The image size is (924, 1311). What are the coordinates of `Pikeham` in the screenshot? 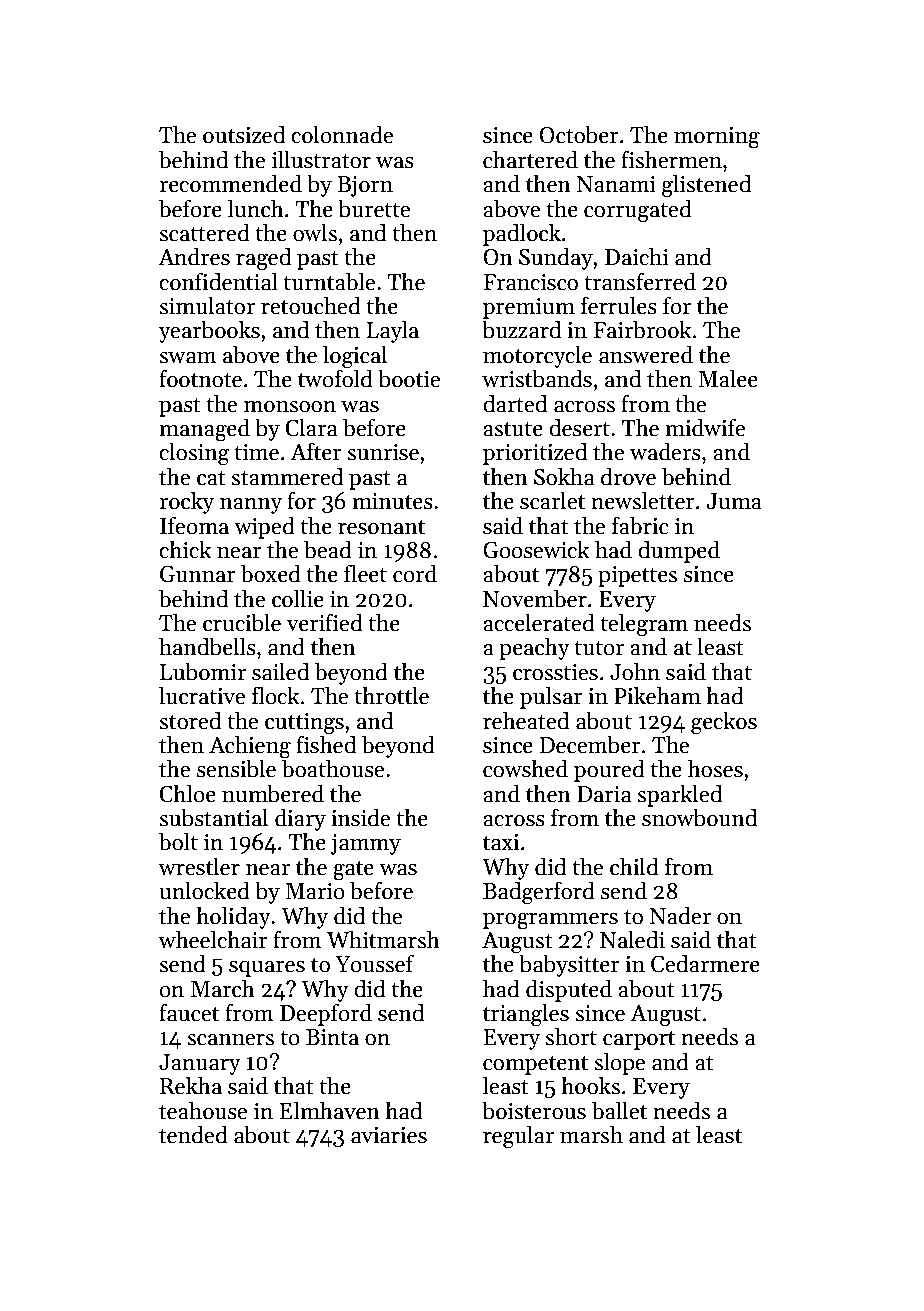 It's located at (657, 695).
